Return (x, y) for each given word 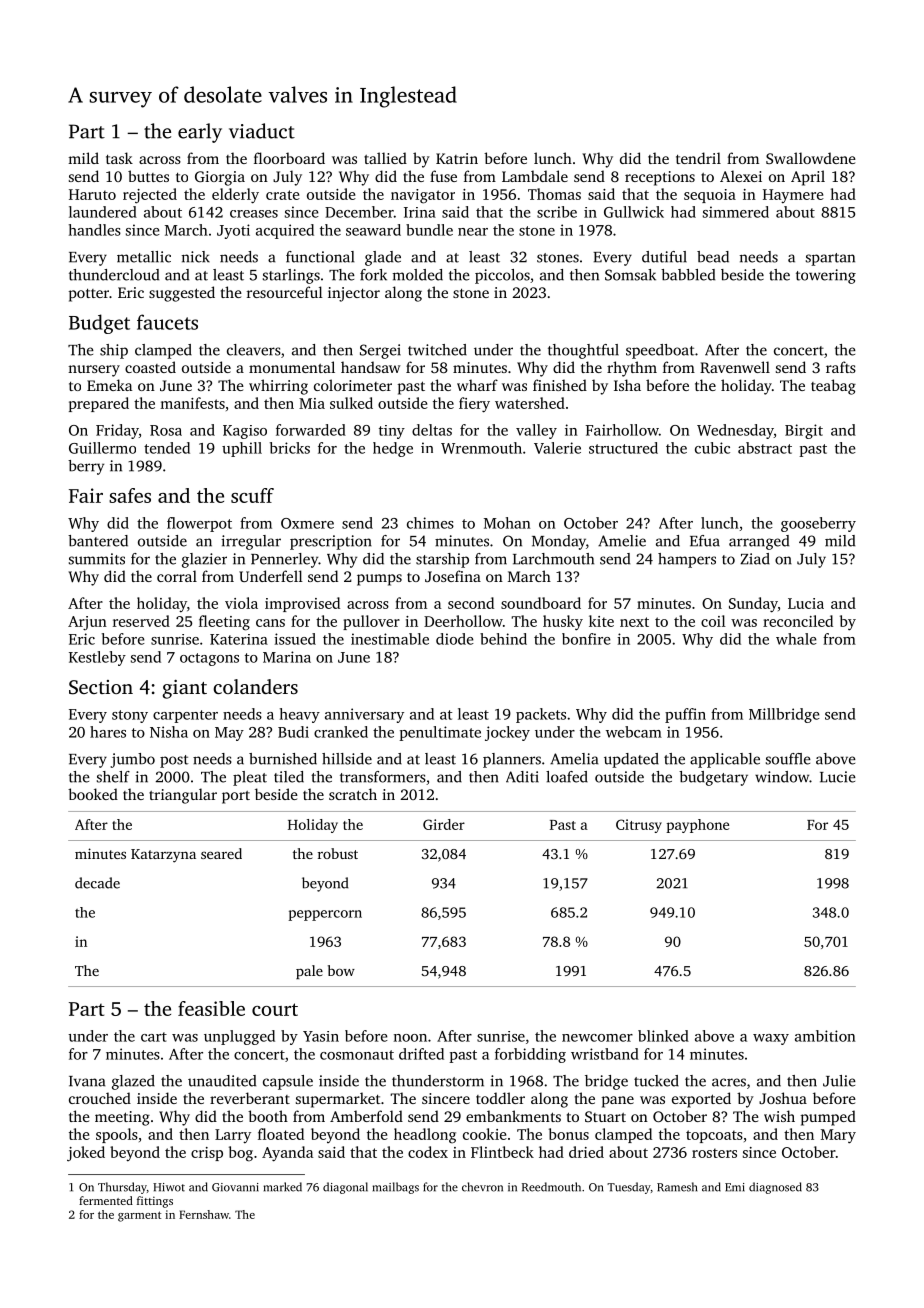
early (200, 133)
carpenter (185, 716)
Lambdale (535, 176)
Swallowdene (811, 158)
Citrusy (639, 826)
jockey (507, 733)
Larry (233, 1136)
